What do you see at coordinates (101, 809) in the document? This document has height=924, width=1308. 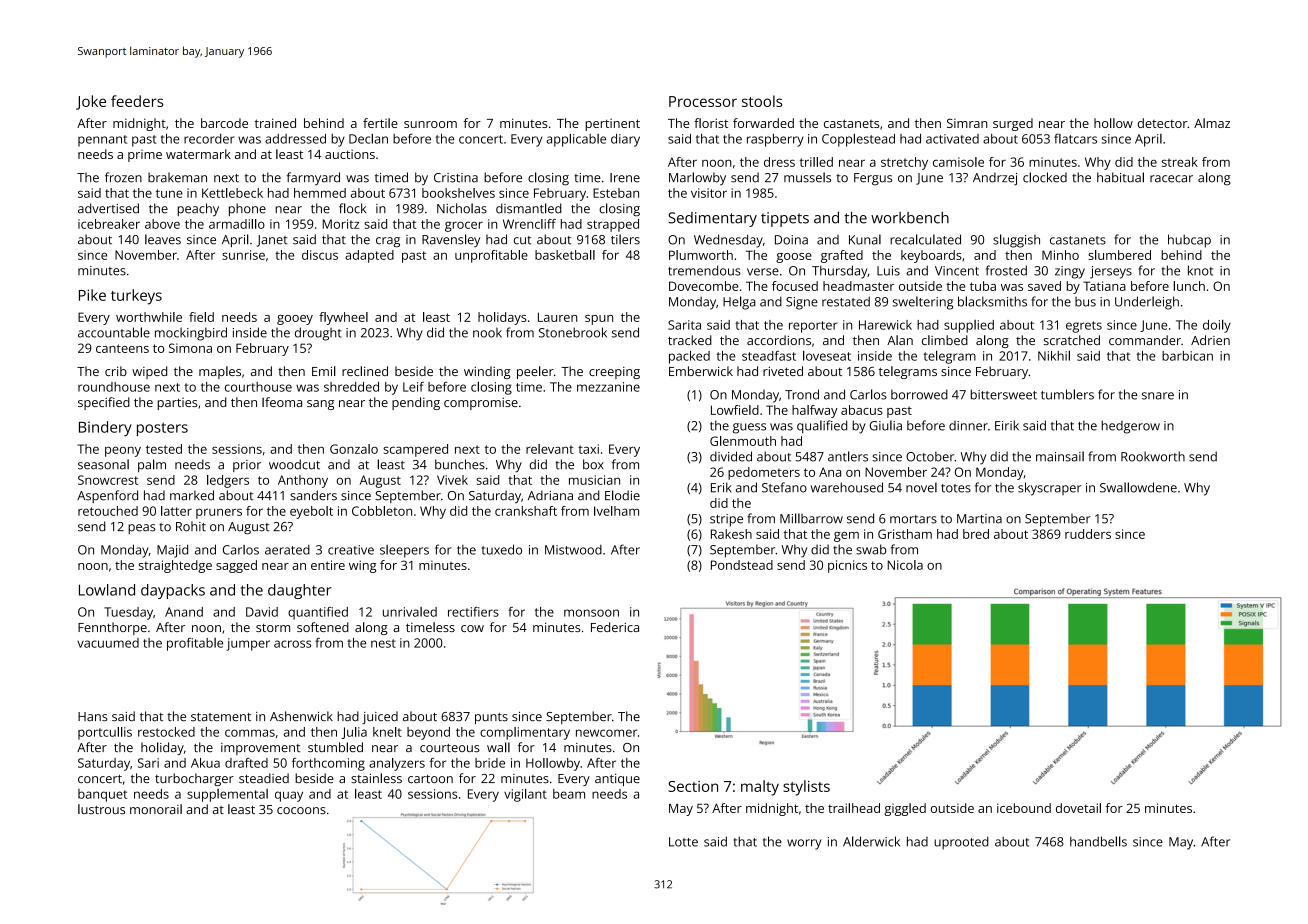 I see `lustrous` at bounding box center [101, 809].
